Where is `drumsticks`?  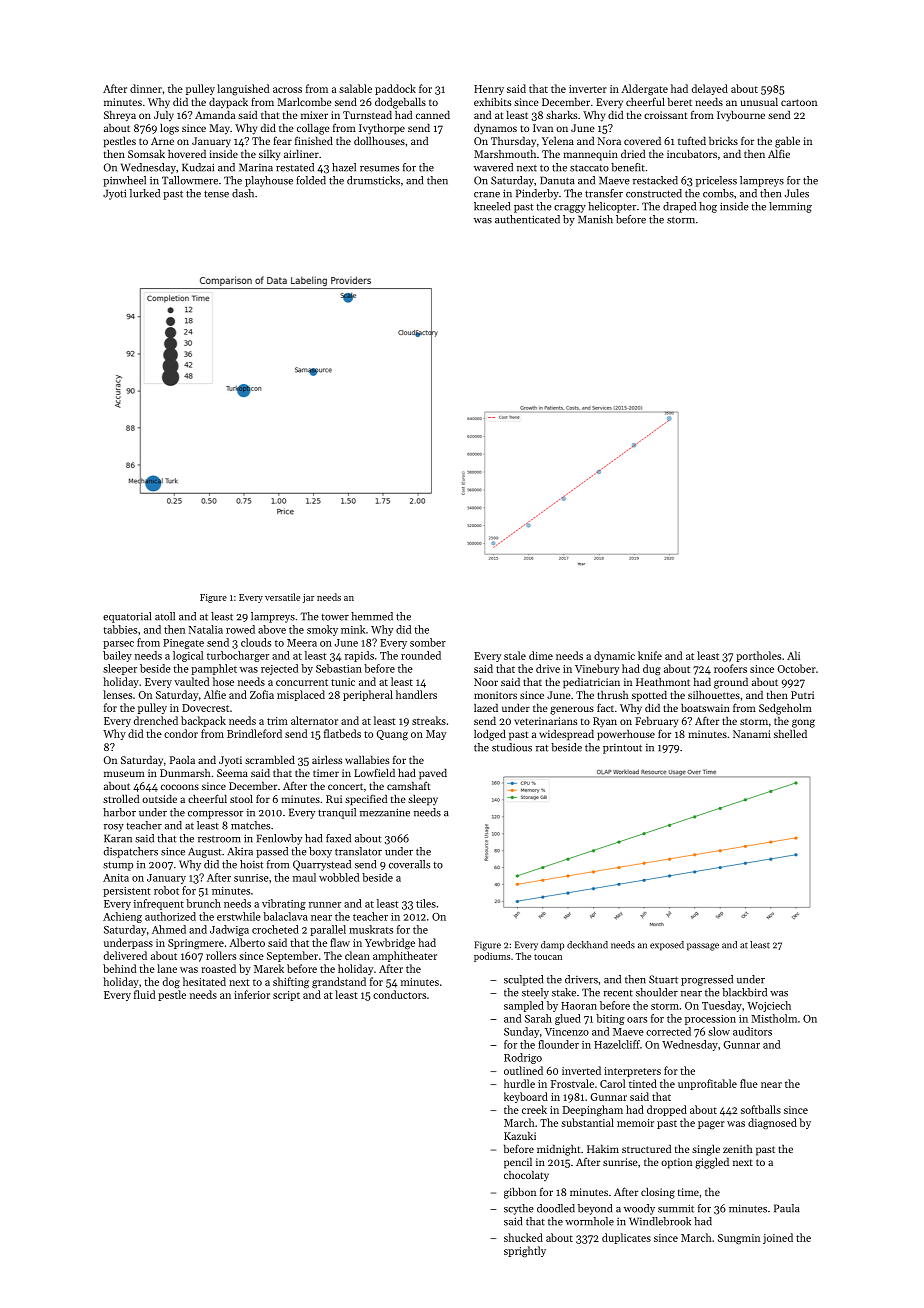 drumsticks is located at coordinates (373, 180).
